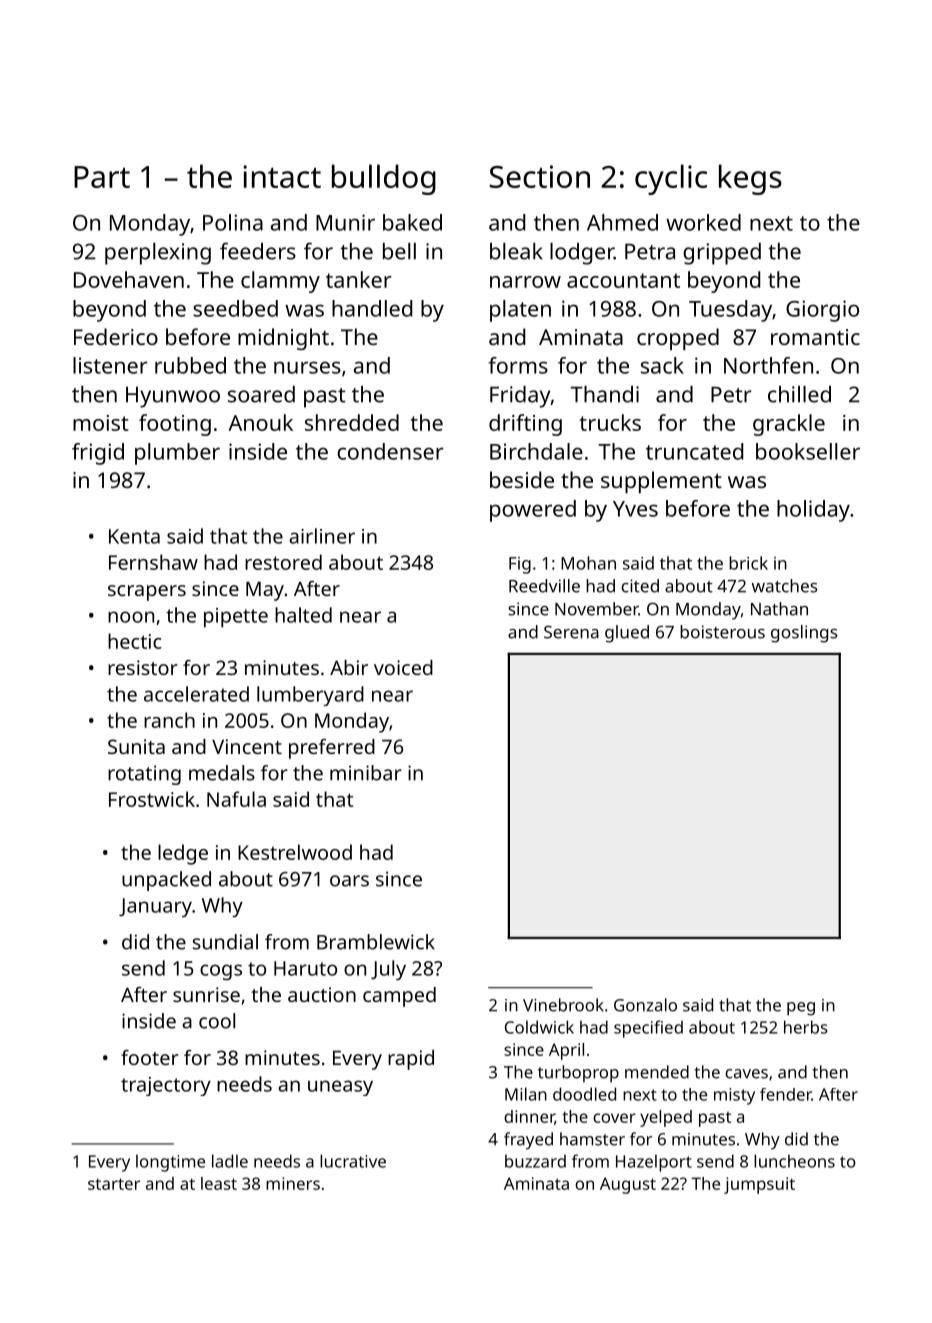  What do you see at coordinates (750, 179) in the screenshot?
I see `kegs` at bounding box center [750, 179].
